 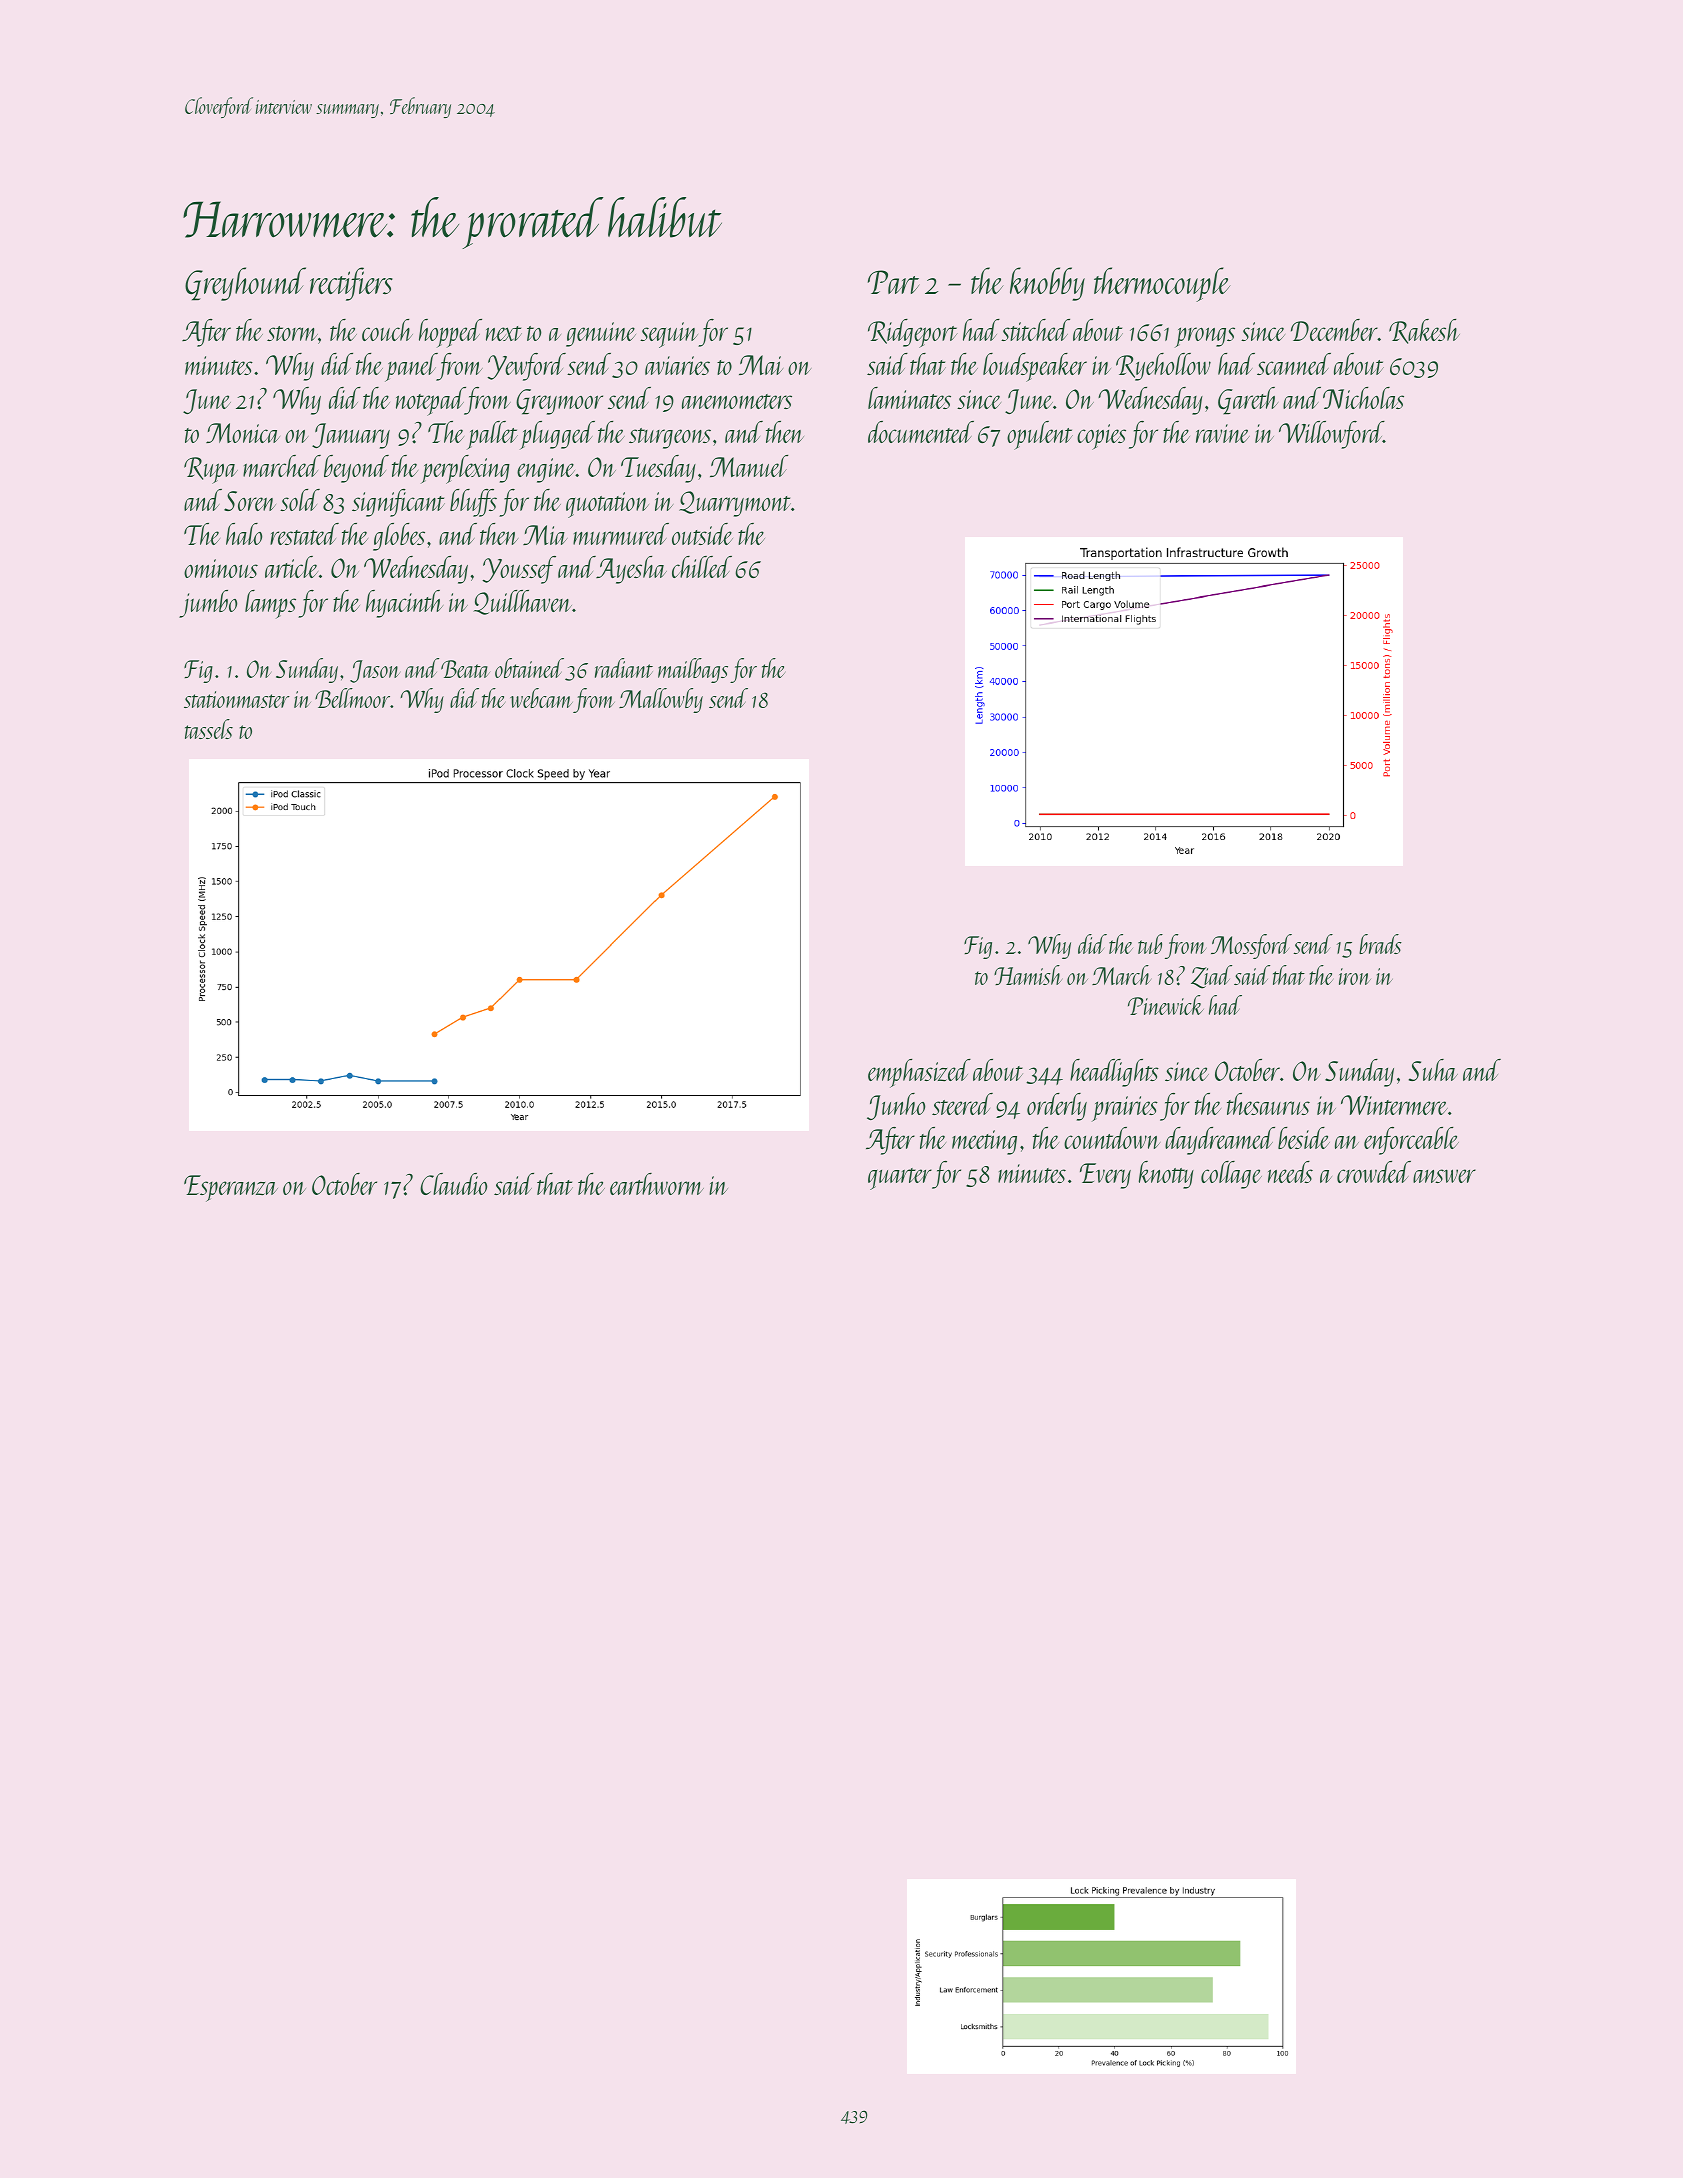 I want to click on Esperanza, so click(x=231, y=1188).
